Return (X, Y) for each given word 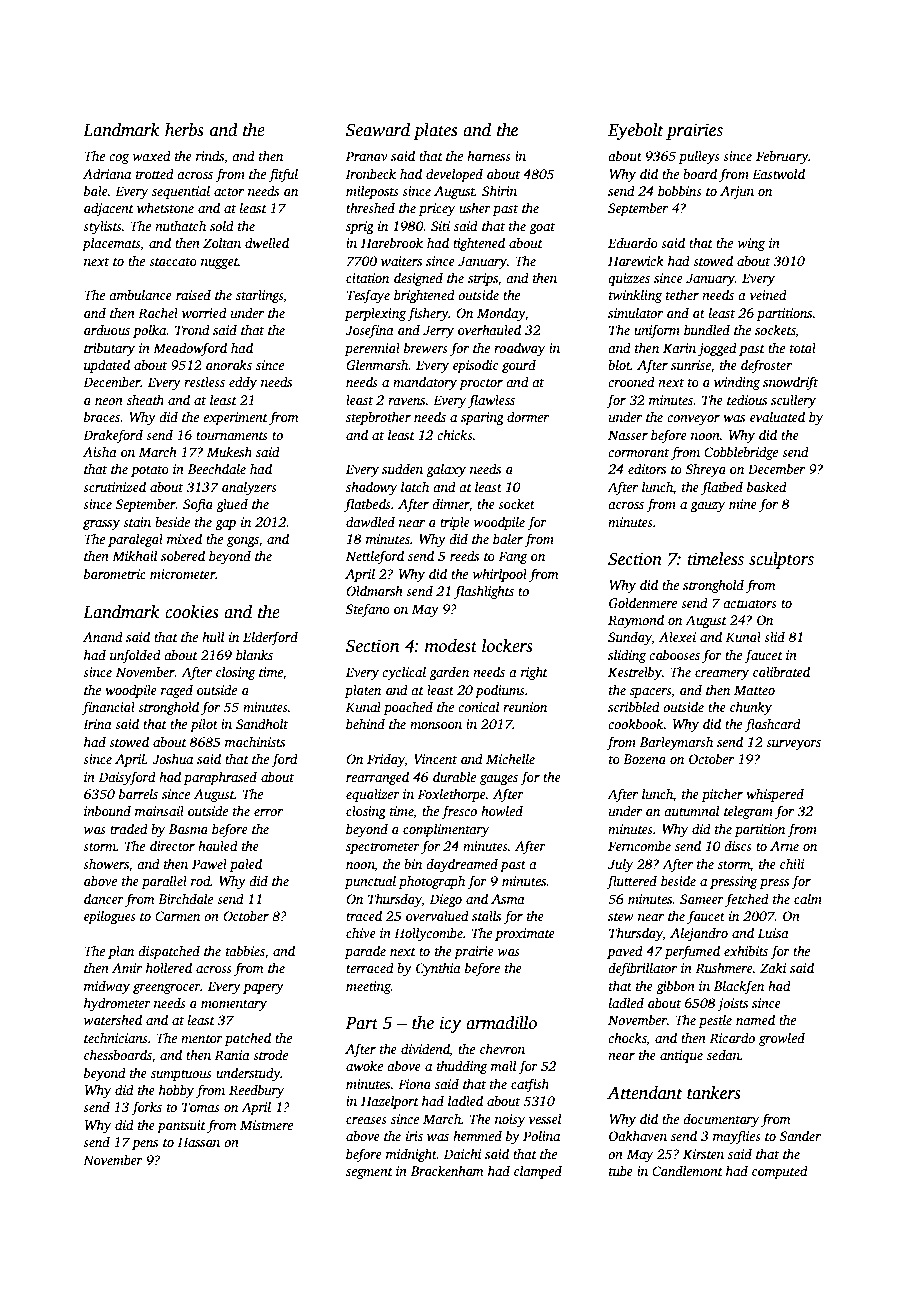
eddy (243, 383)
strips (483, 279)
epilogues (110, 917)
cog (119, 159)
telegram (748, 812)
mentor (202, 1039)
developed (454, 175)
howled (502, 810)
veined (768, 294)
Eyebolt (636, 131)
